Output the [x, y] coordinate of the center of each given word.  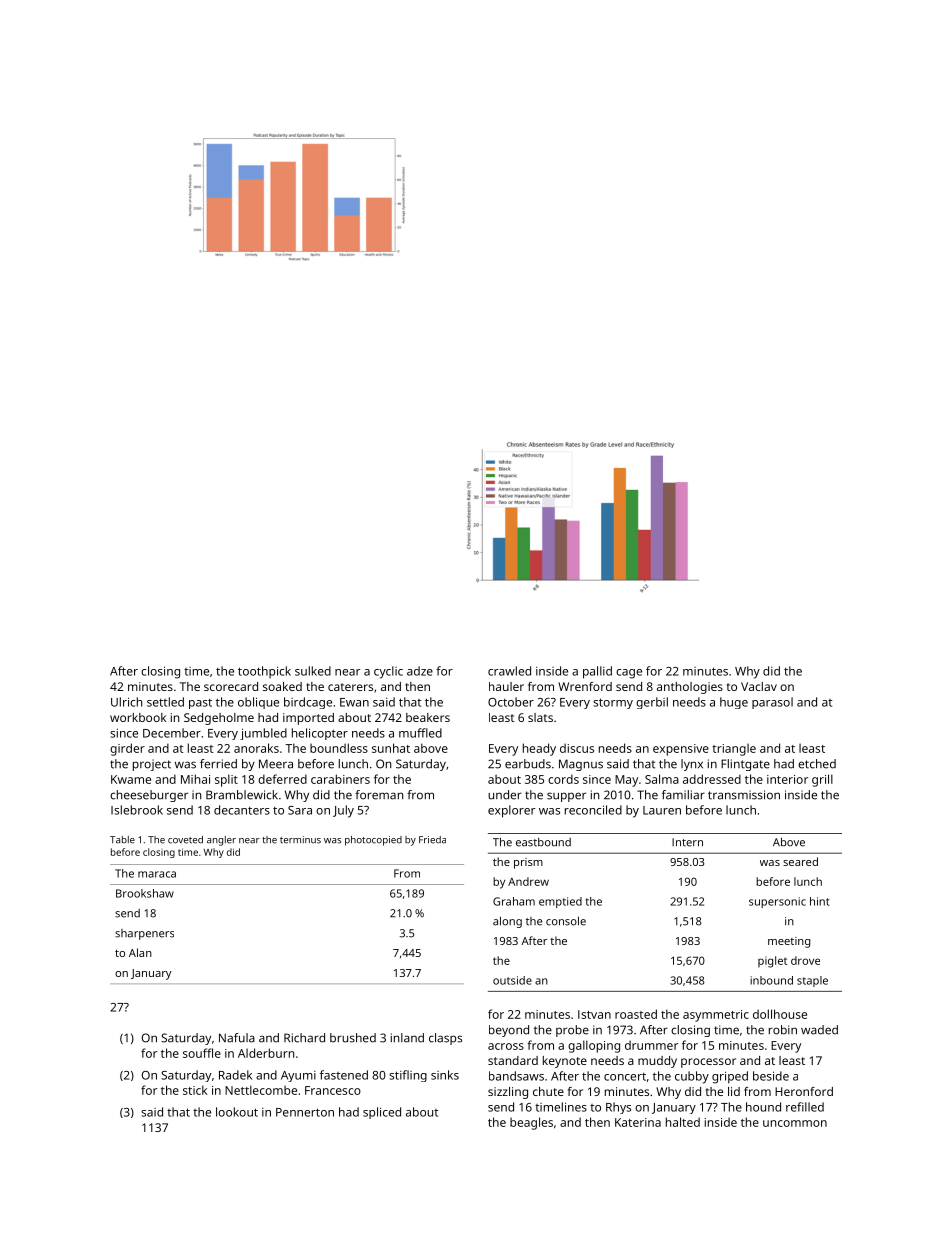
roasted [636, 1014]
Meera [276, 764]
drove [805, 960]
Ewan [354, 702]
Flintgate [745, 765]
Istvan [594, 1014]
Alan [140, 952]
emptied [560, 902]
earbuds [528, 764]
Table [122, 840]
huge [734, 703]
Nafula [237, 1038]
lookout [237, 1112]
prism [528, 863]
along [507, 922]
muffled [420, 733]
